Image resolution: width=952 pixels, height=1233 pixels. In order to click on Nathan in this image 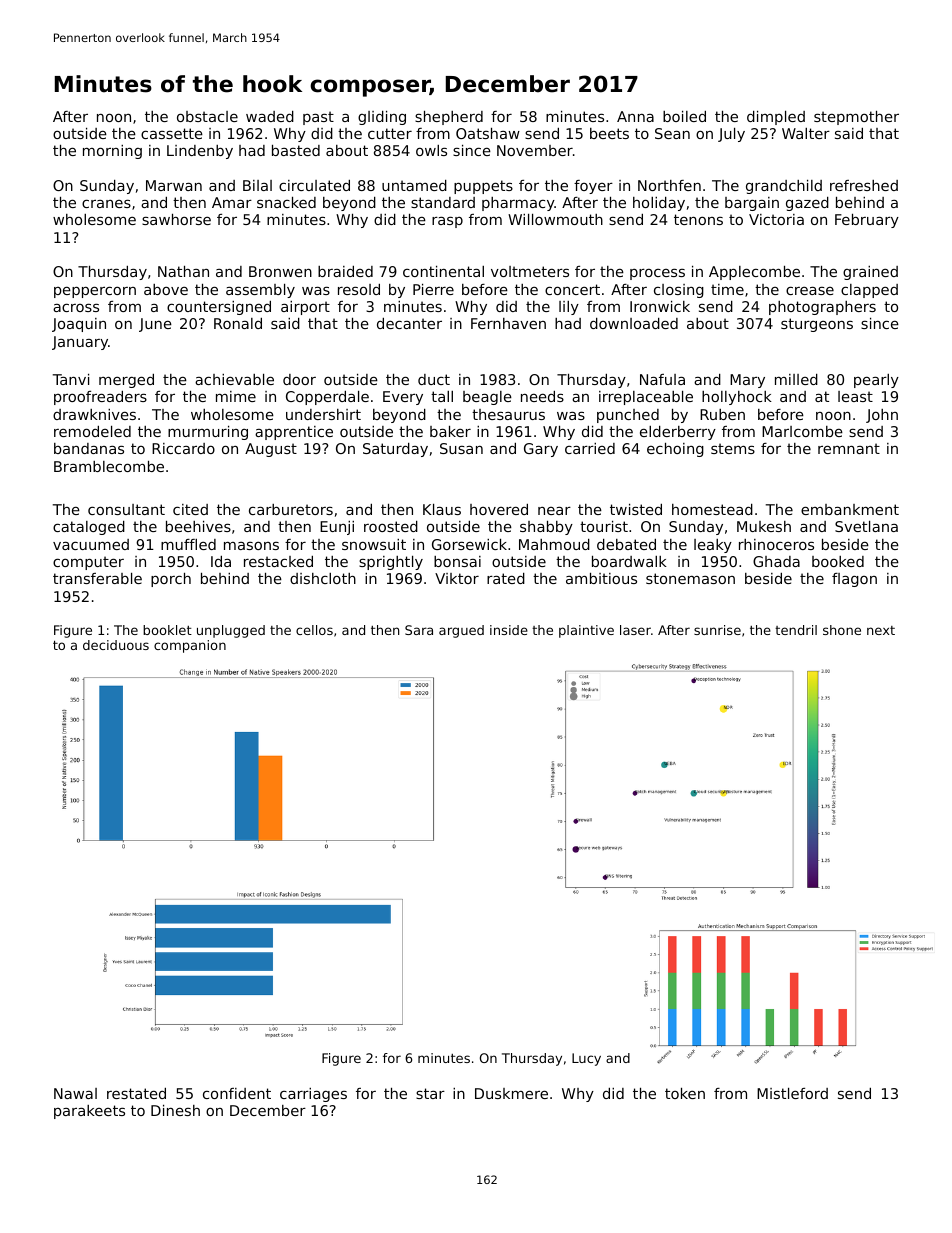, I will do `click(183, 271)`.
